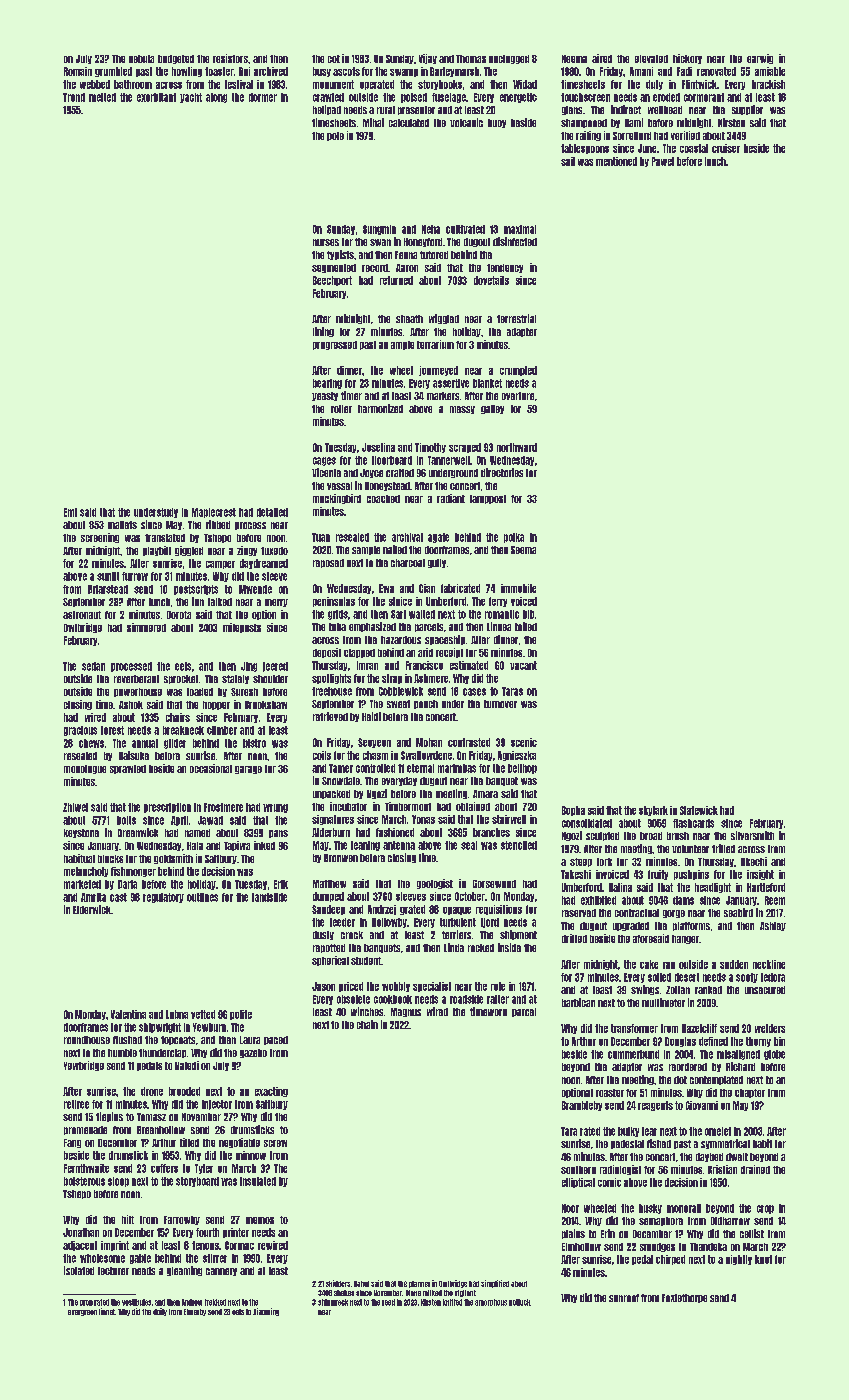 The height and width of the screenshot is (1400, 849). What do you see at coordinates (135, 576) in the screenshot?
I see `furrow` at bounding box center [135, 576].
